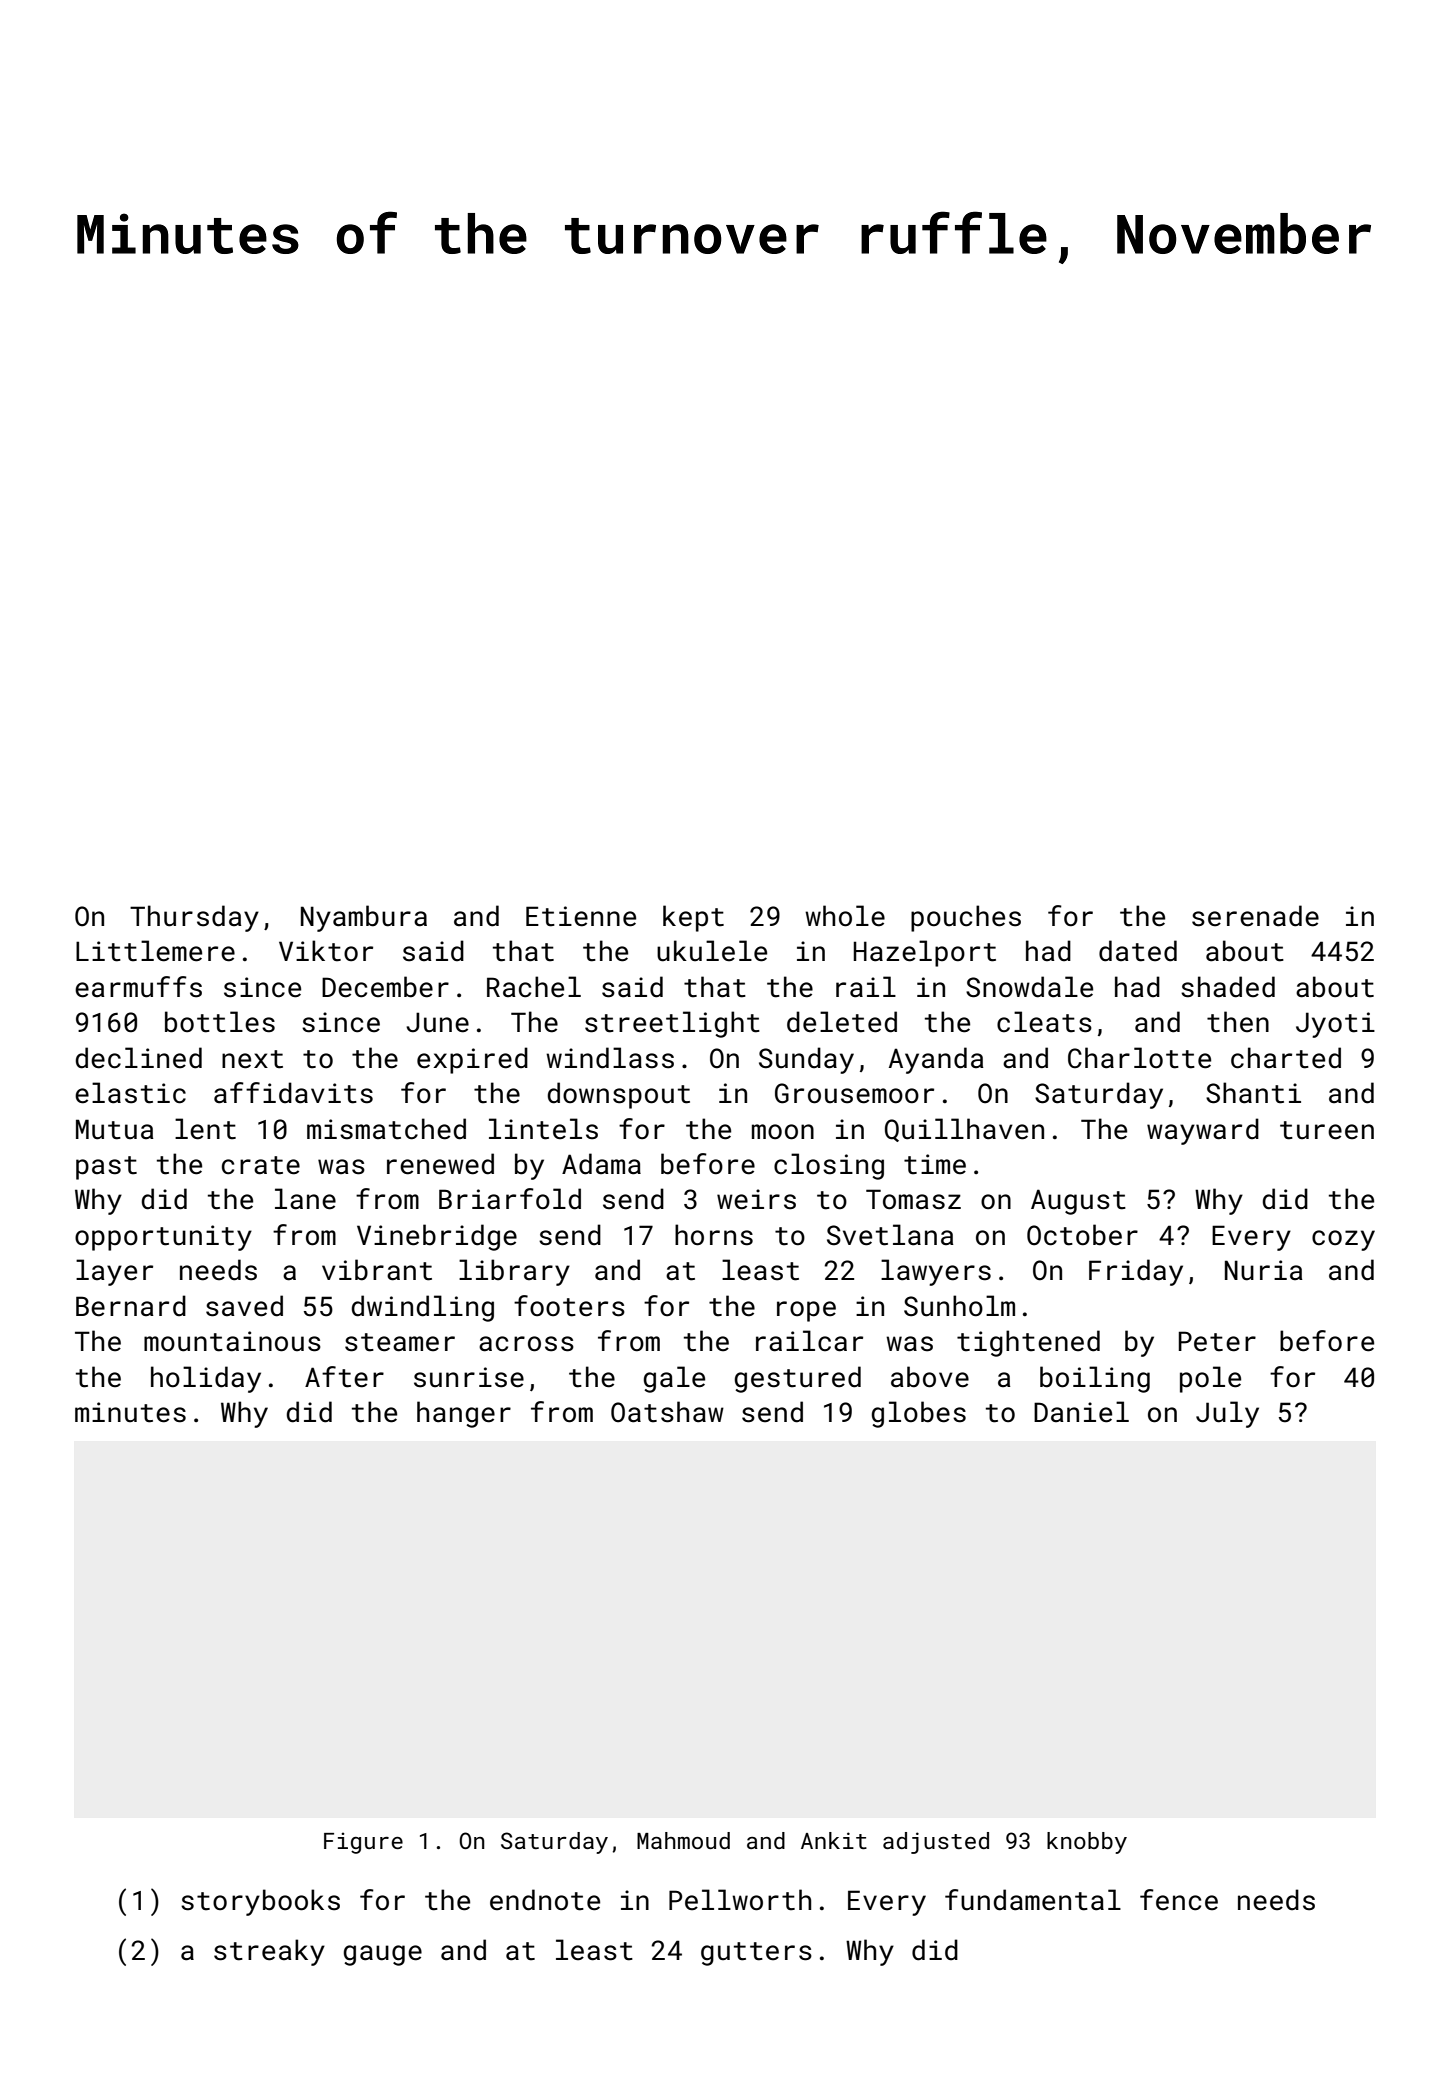 This screenshot has height=2100, width=1450. I want to click on whole, so click(845, 916).
